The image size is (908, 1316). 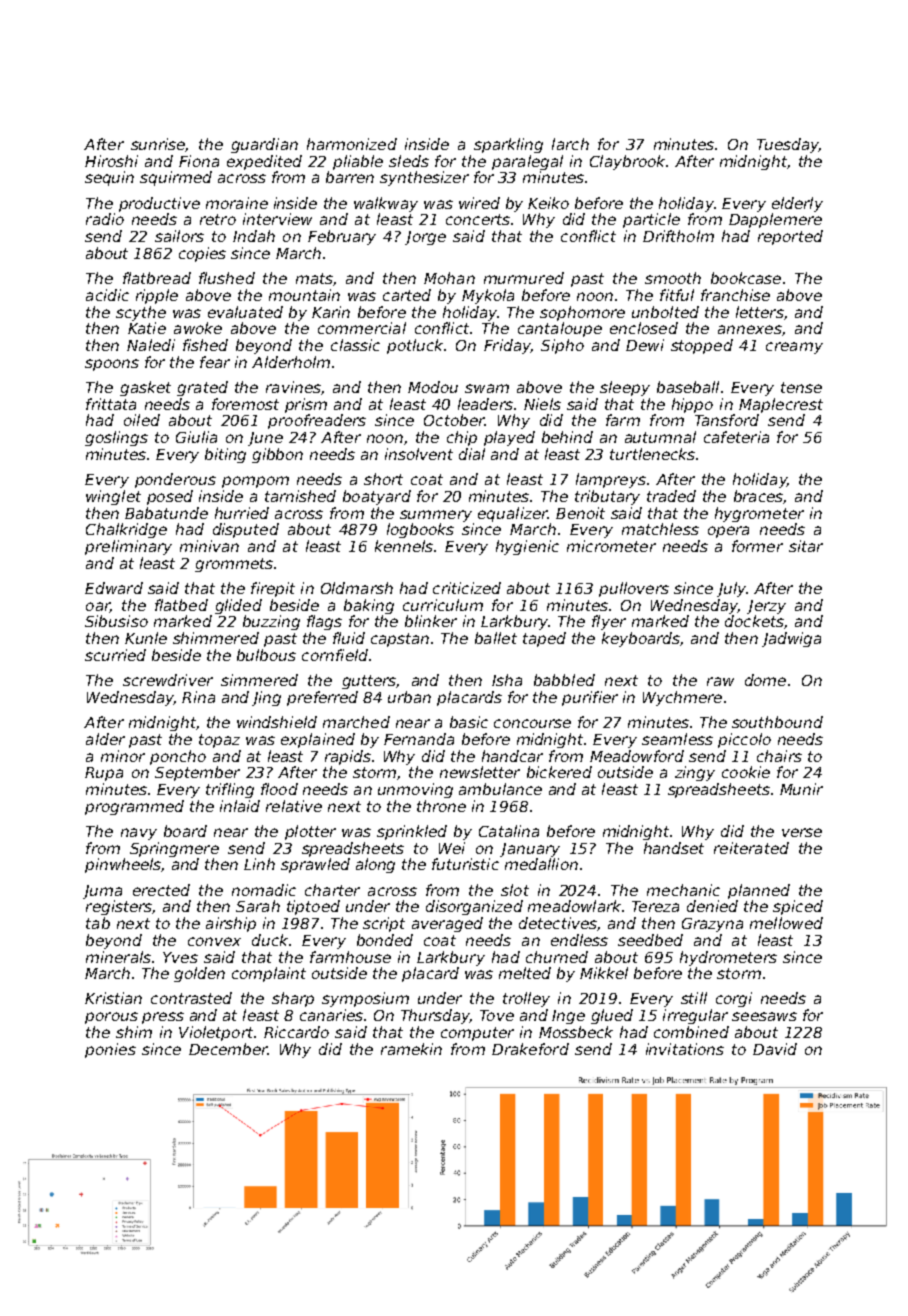 What do you see at coordinates (105, 219) in the screenshot?
I see `radio` at bounding box center [105, 219].
